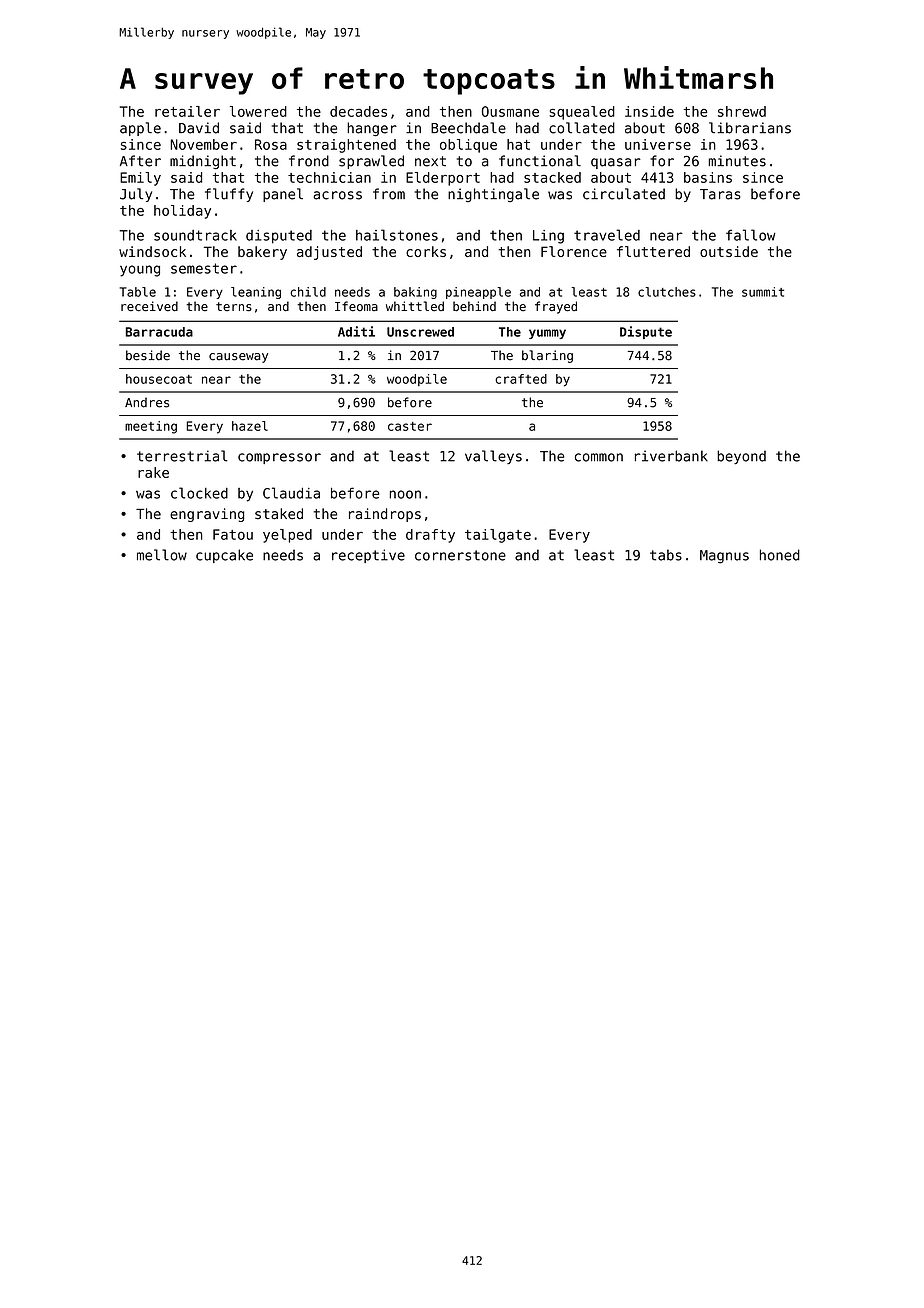 This screenshot has width=924, height=1308. What do you see at coordinates (750, 235) in the screenshot?
I see `fallow` at bounding box center [750, 235].
